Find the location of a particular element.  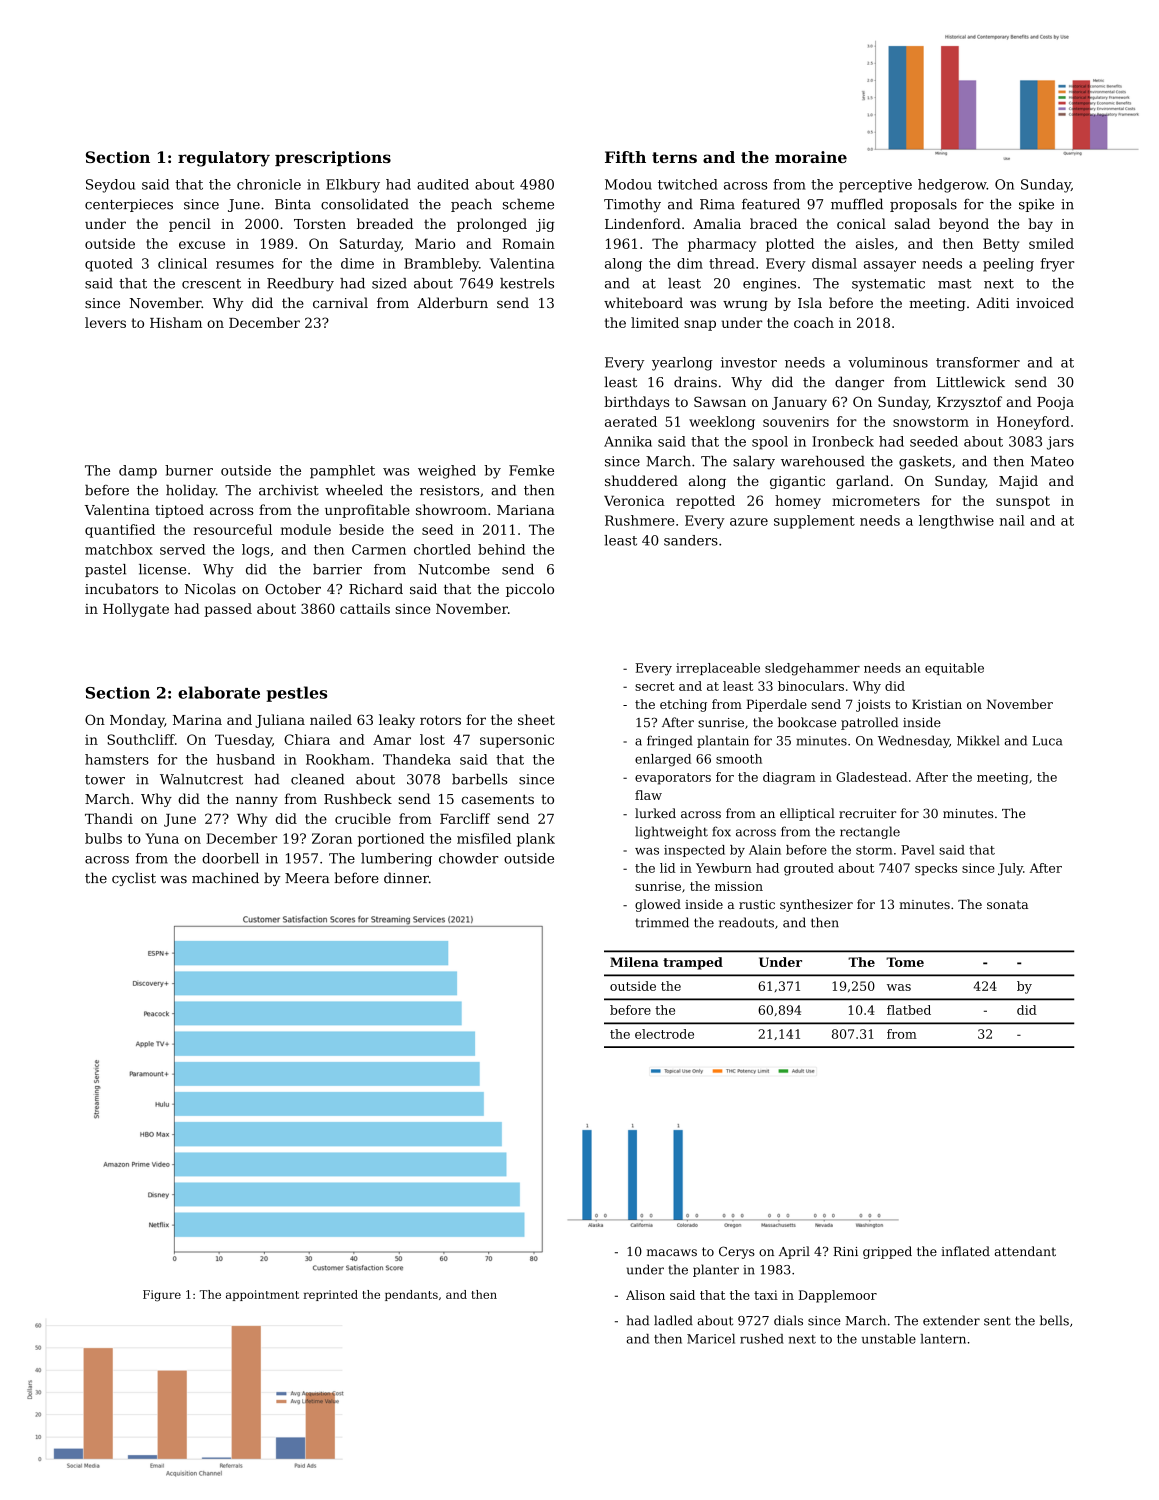

kestrels is located at coordinates (527, 283).
